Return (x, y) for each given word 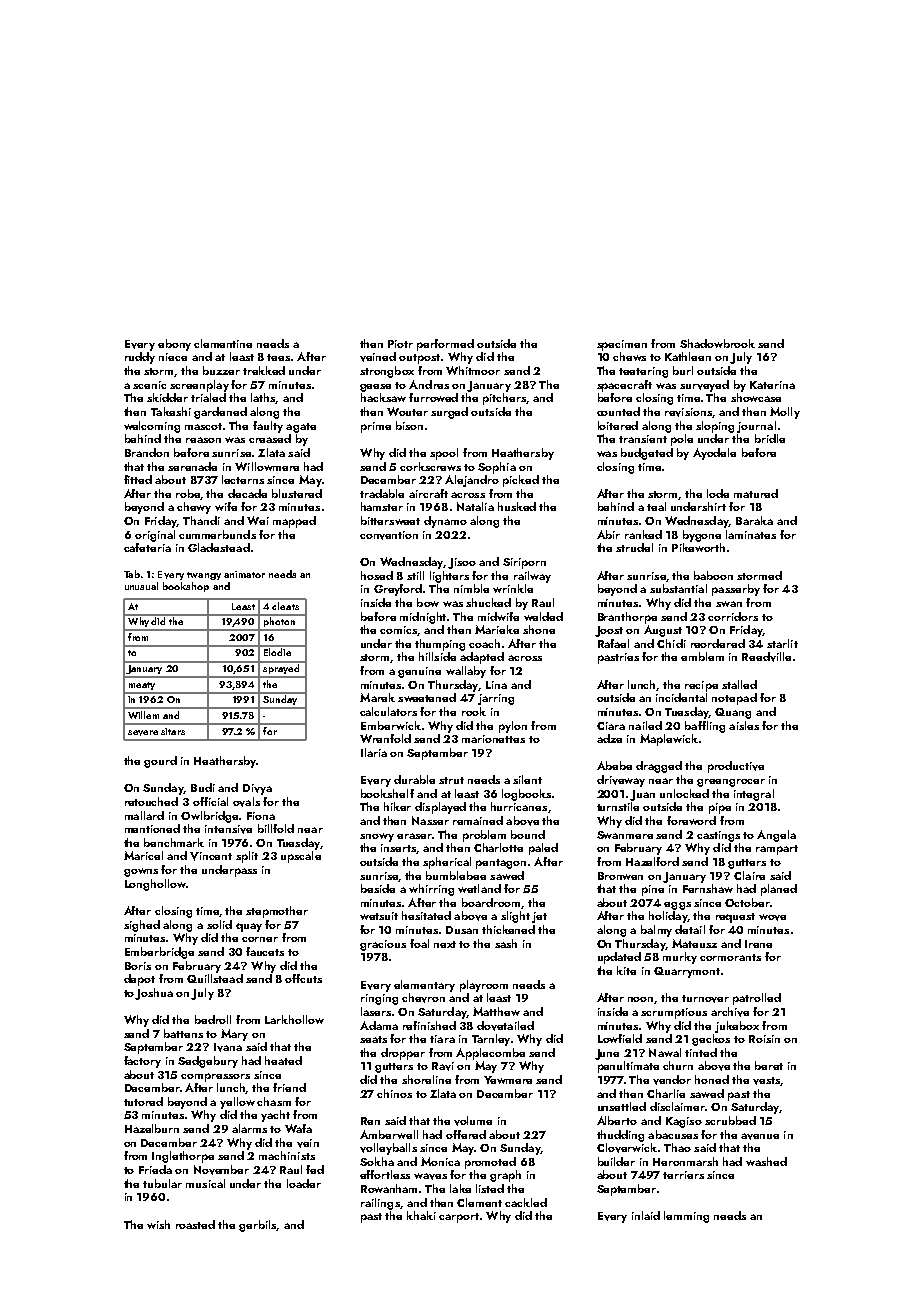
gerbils (258, 1226)
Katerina (772, 385)
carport (459, 1218)
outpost (419, 359)
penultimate (628, 1067)
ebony (174, 345)
